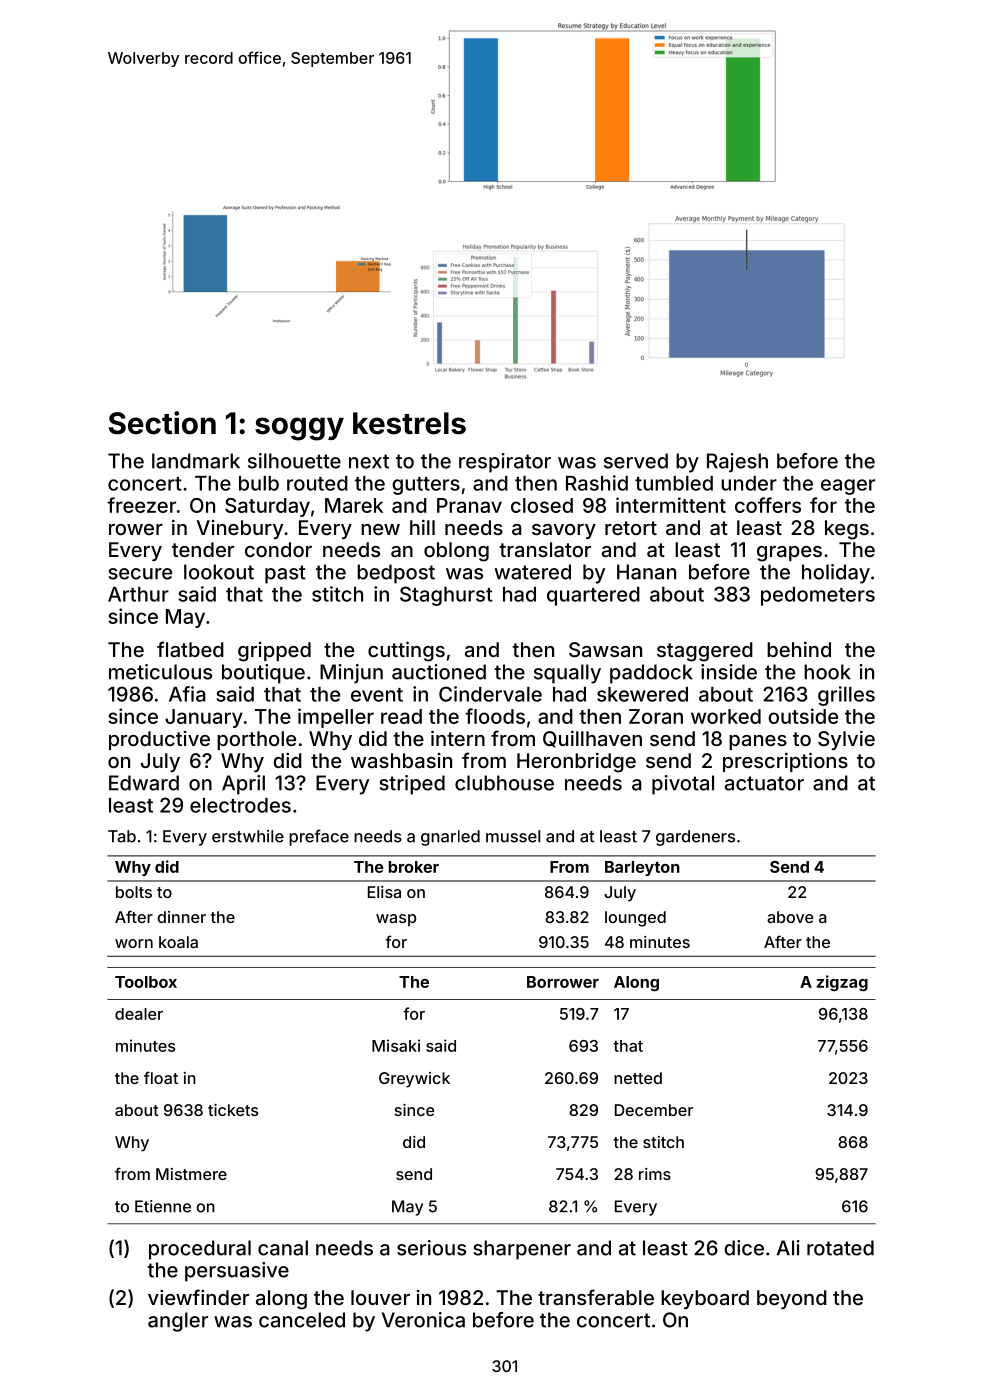 The image size is (983, 1396). Describe the element at coordinates (790, 917) in the document. I see `above` at that location.
